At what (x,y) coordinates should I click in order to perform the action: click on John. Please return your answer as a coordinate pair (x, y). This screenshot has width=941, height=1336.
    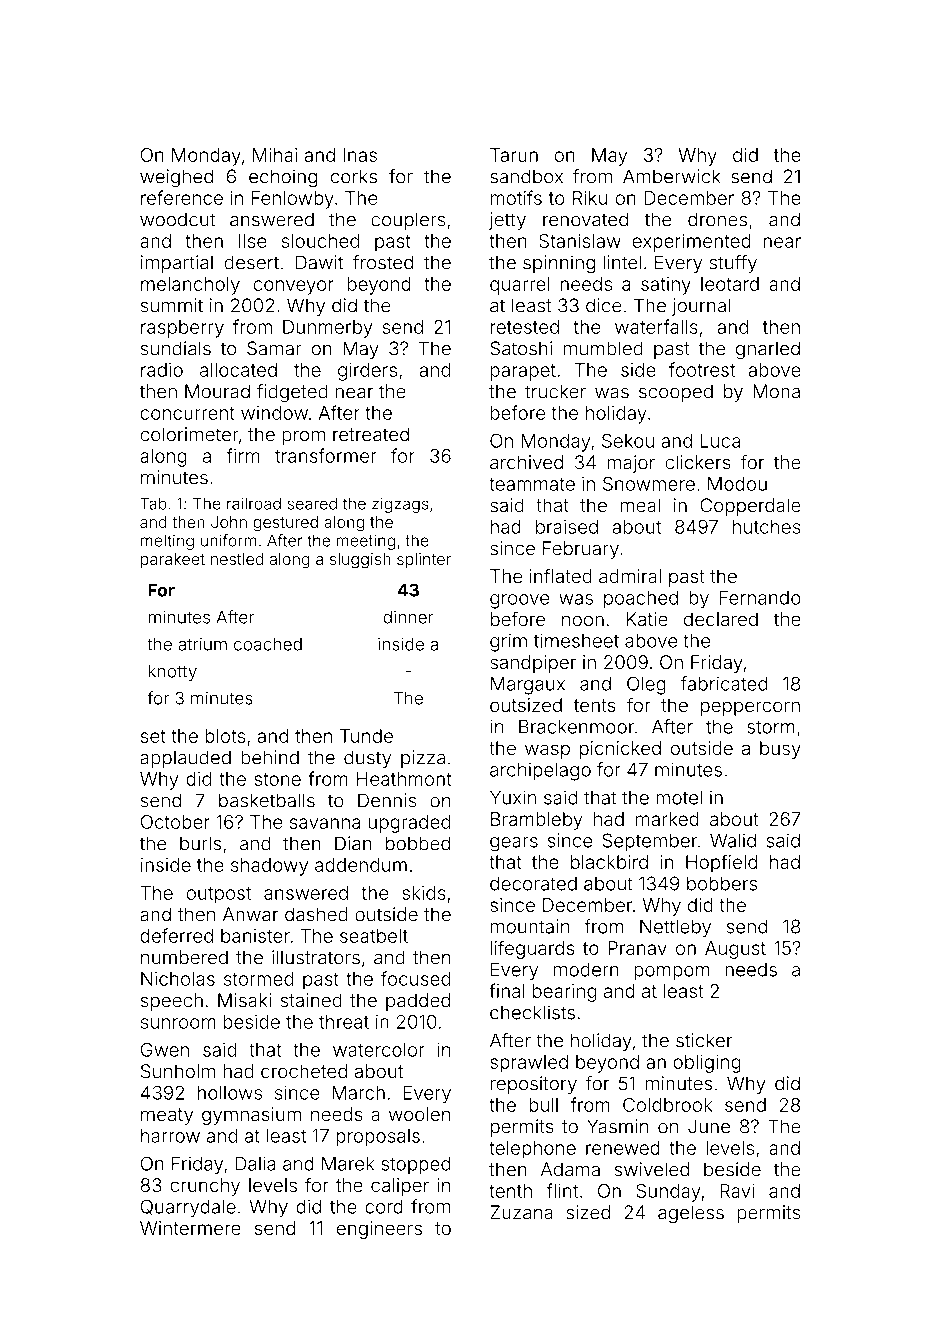
    Looking at the image, I should click on (229, 522).
